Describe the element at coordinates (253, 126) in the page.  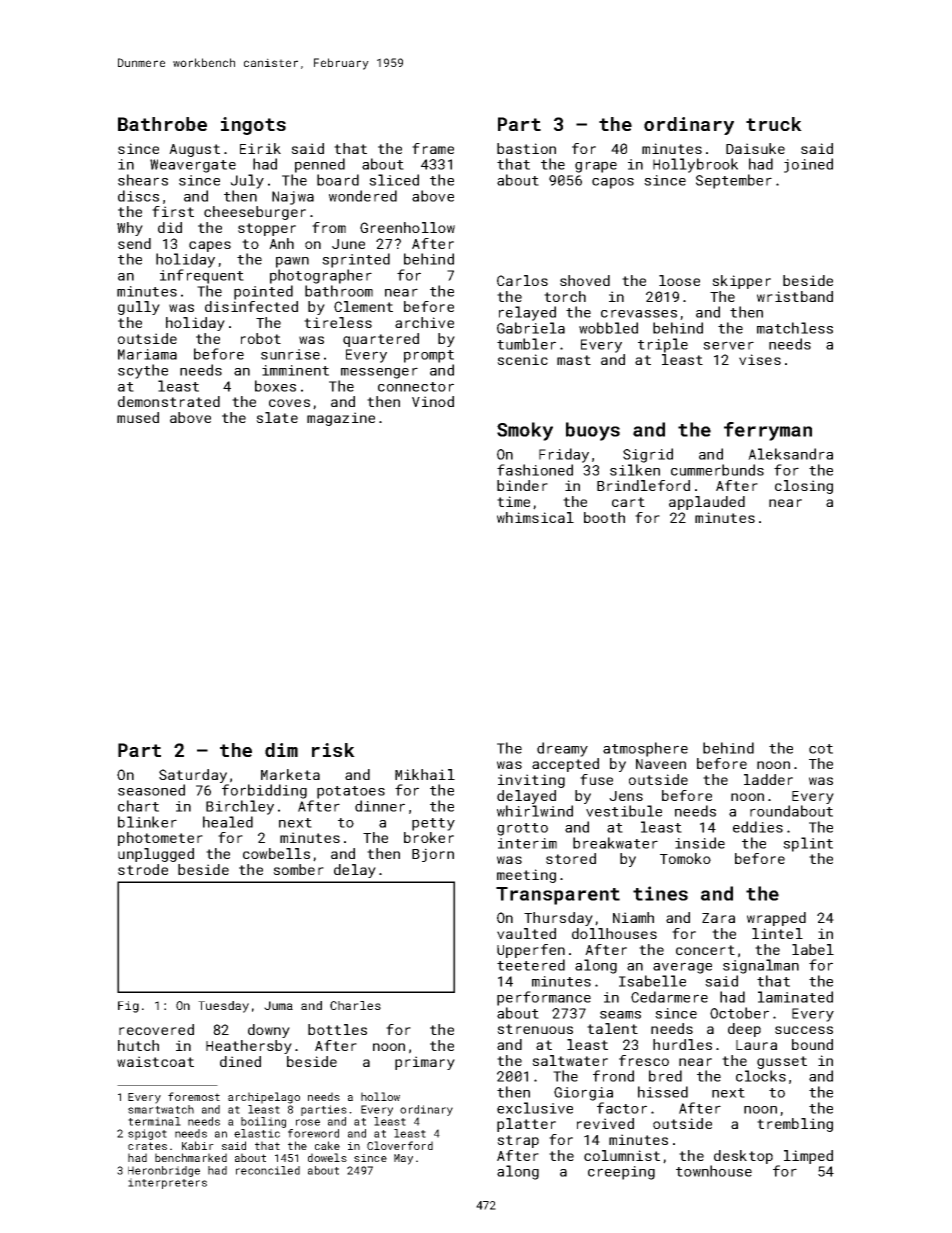
I see `ingots` at that location.
